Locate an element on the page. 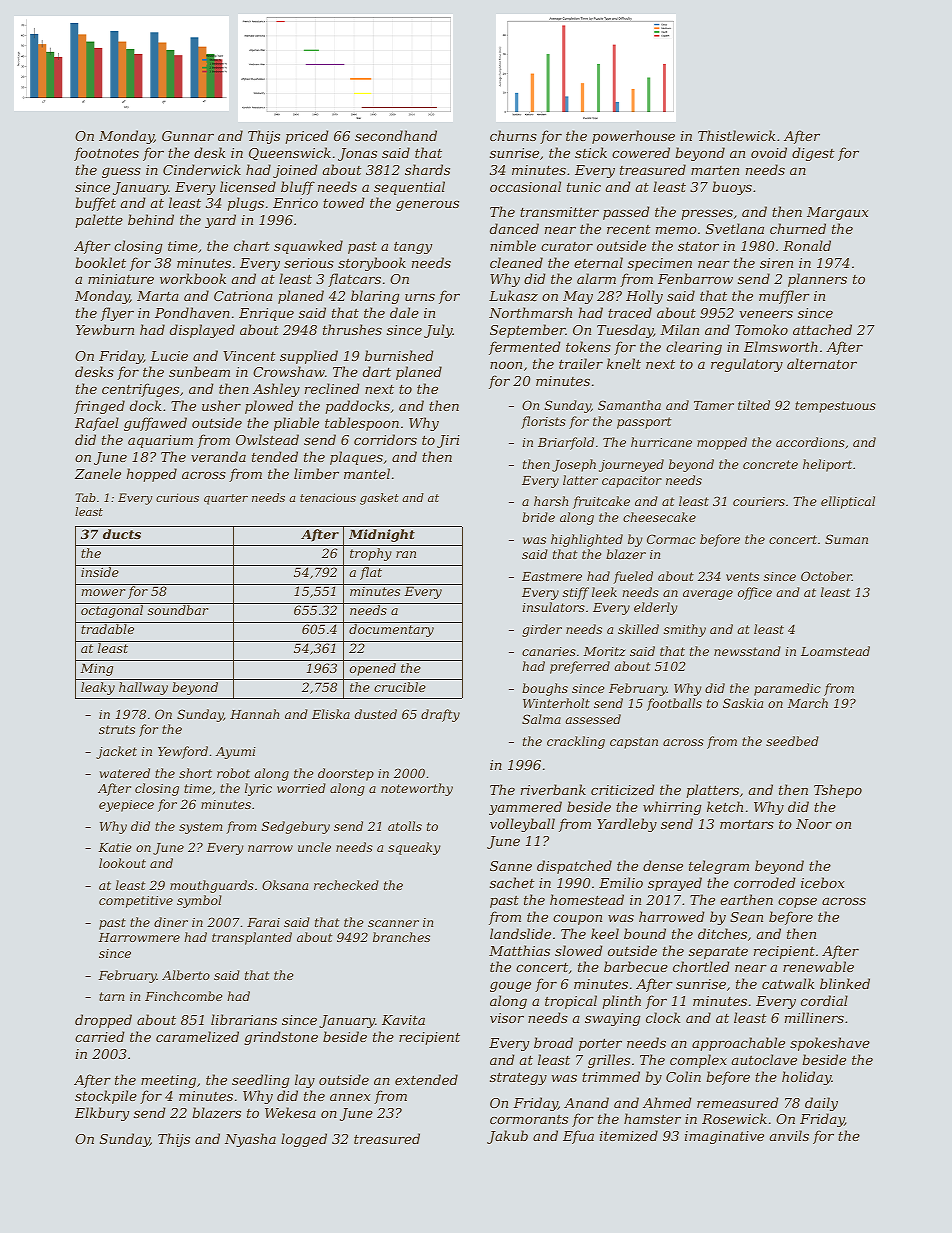  Kavita is located at coordinates (403, 1020).
